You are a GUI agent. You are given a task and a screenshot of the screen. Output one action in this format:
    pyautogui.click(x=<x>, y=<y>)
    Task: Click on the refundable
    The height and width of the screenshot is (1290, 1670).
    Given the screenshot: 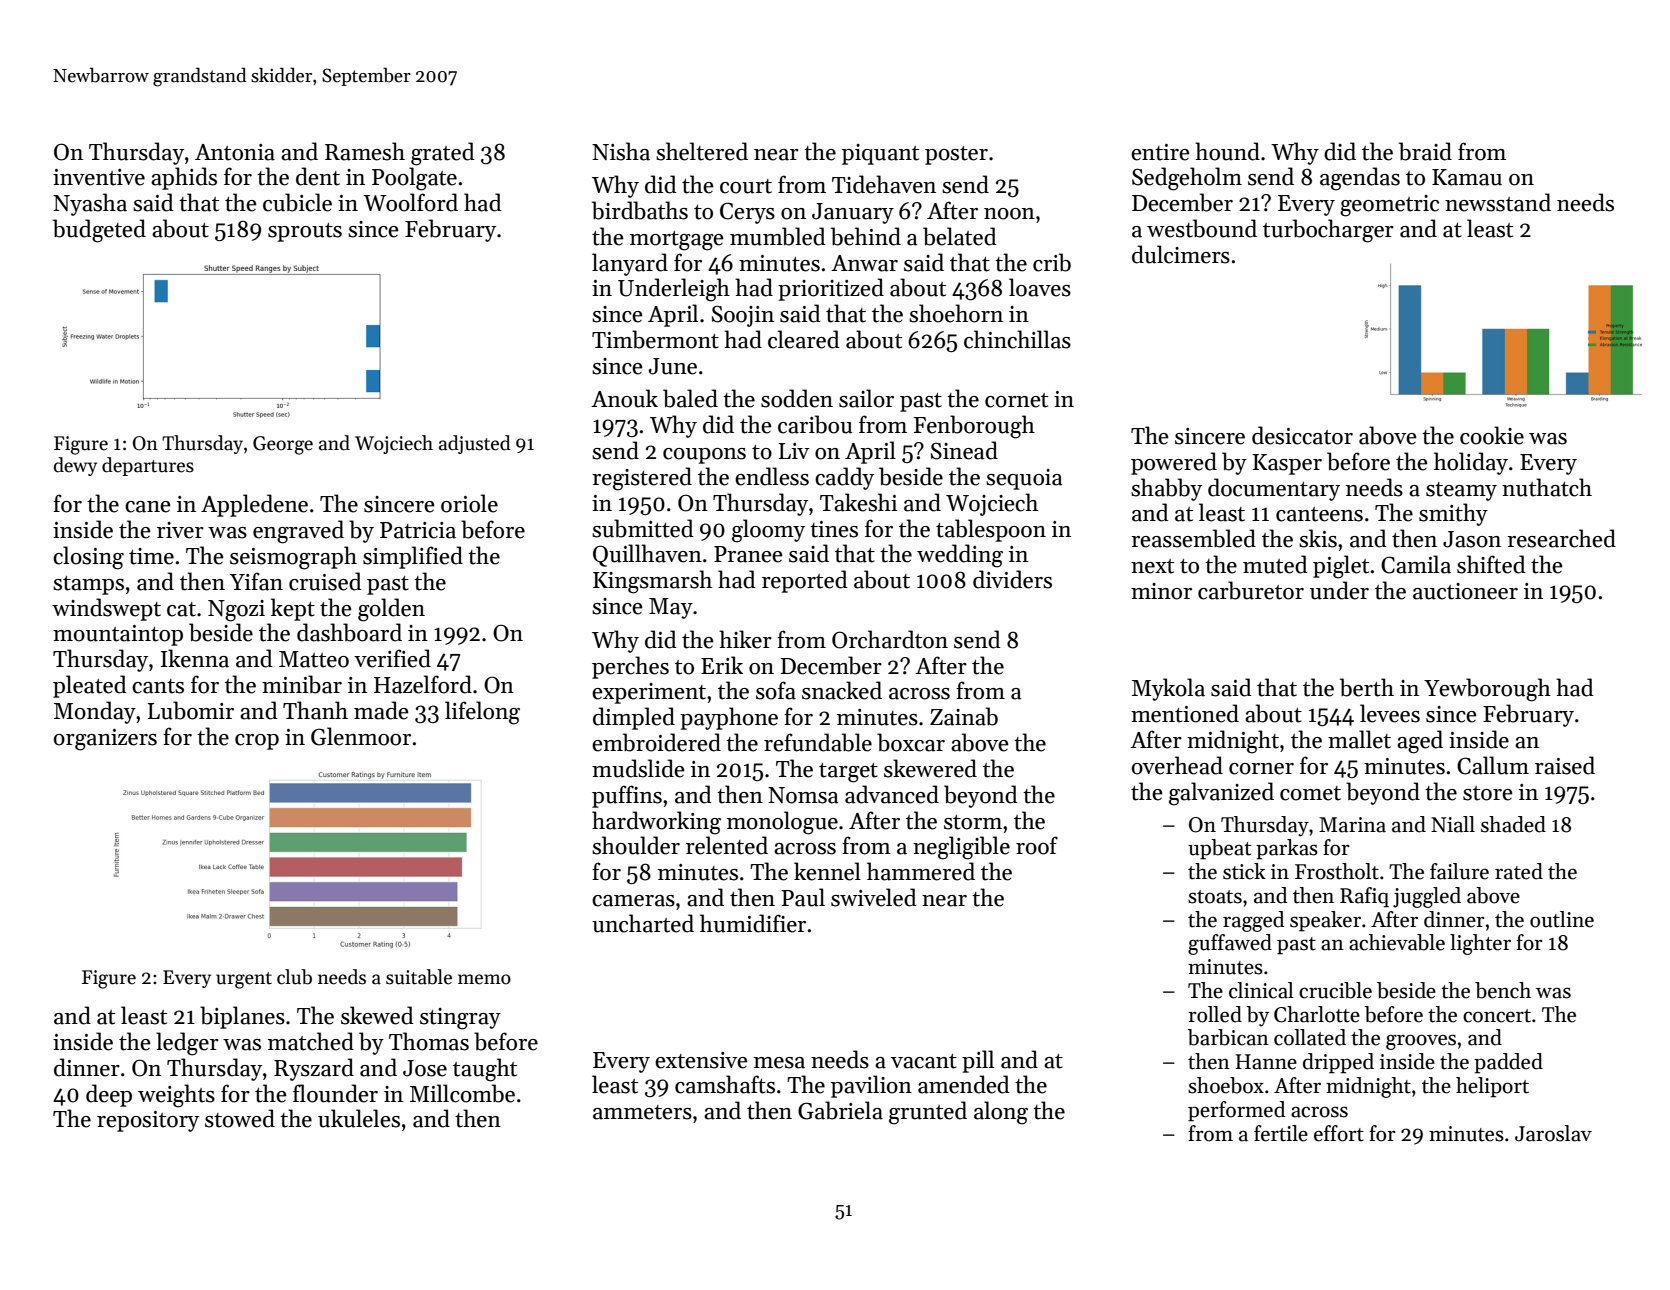 What is the action you would take?
    pyautogui.click(x=818, y=742)
